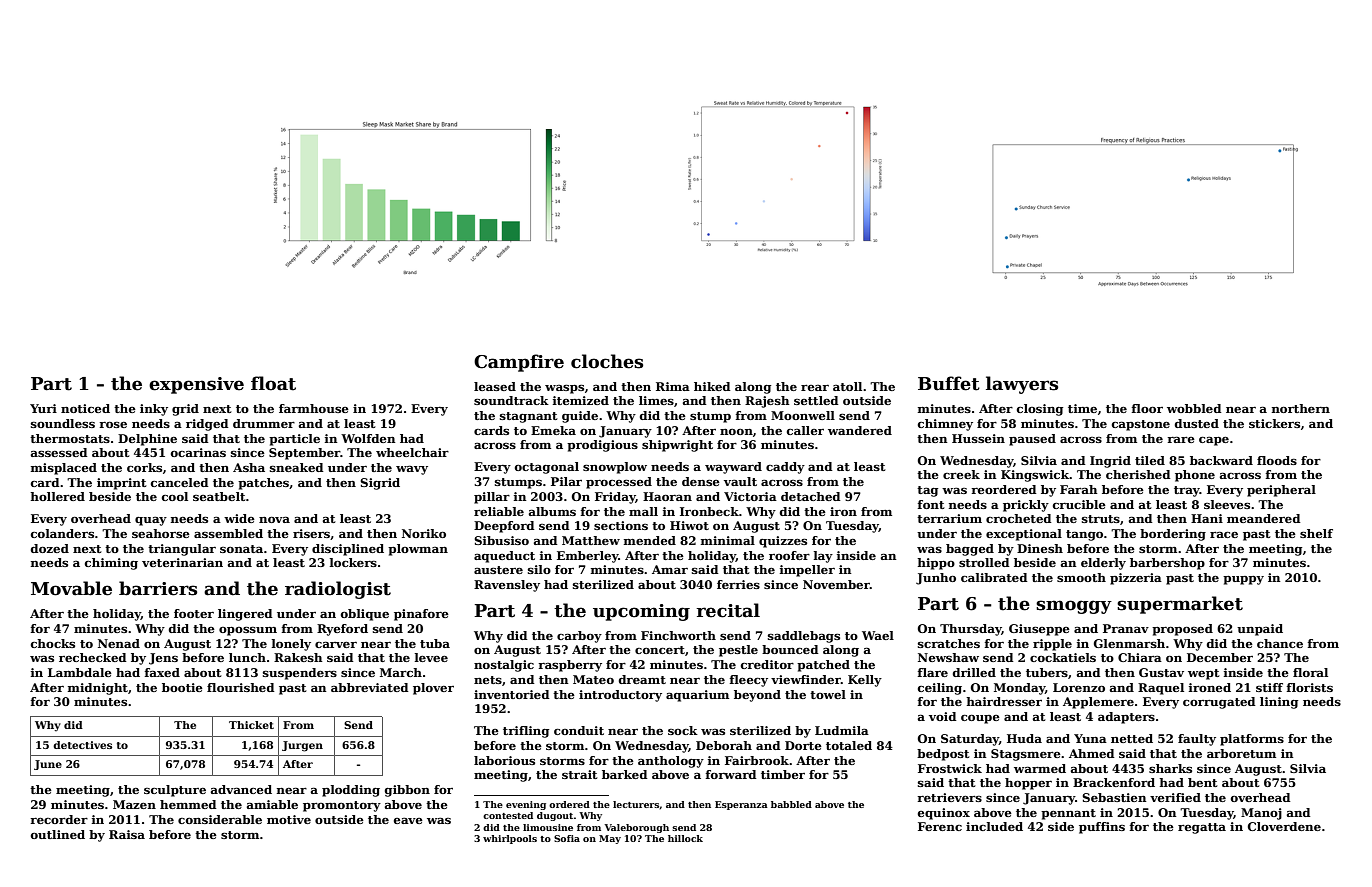 The image size is (1372, 887). Describe the element at coordinates (43, 408) in the screenshot. I see `Yuri` at that location.
